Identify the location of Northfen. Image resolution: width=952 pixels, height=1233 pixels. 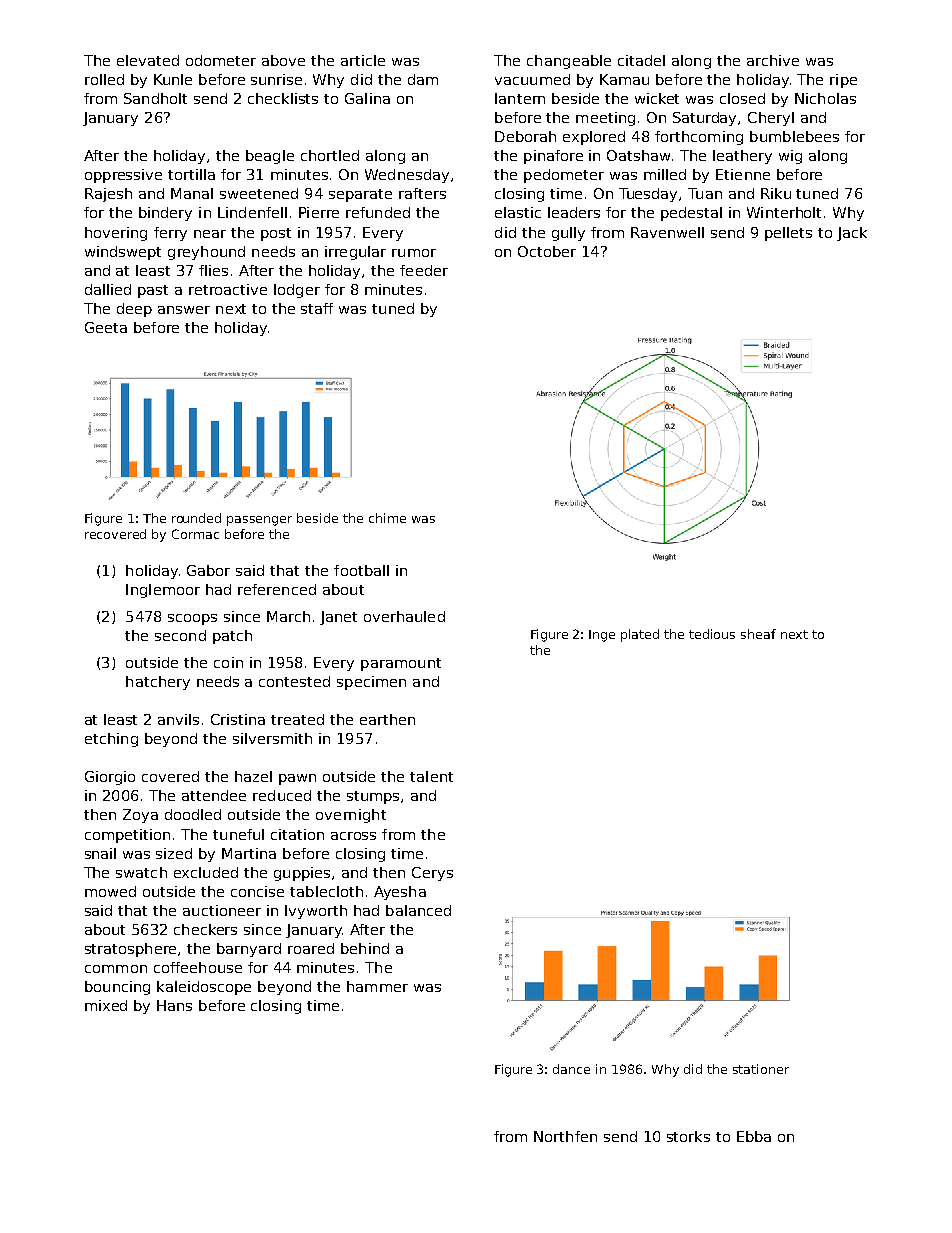
(565, 1136).
